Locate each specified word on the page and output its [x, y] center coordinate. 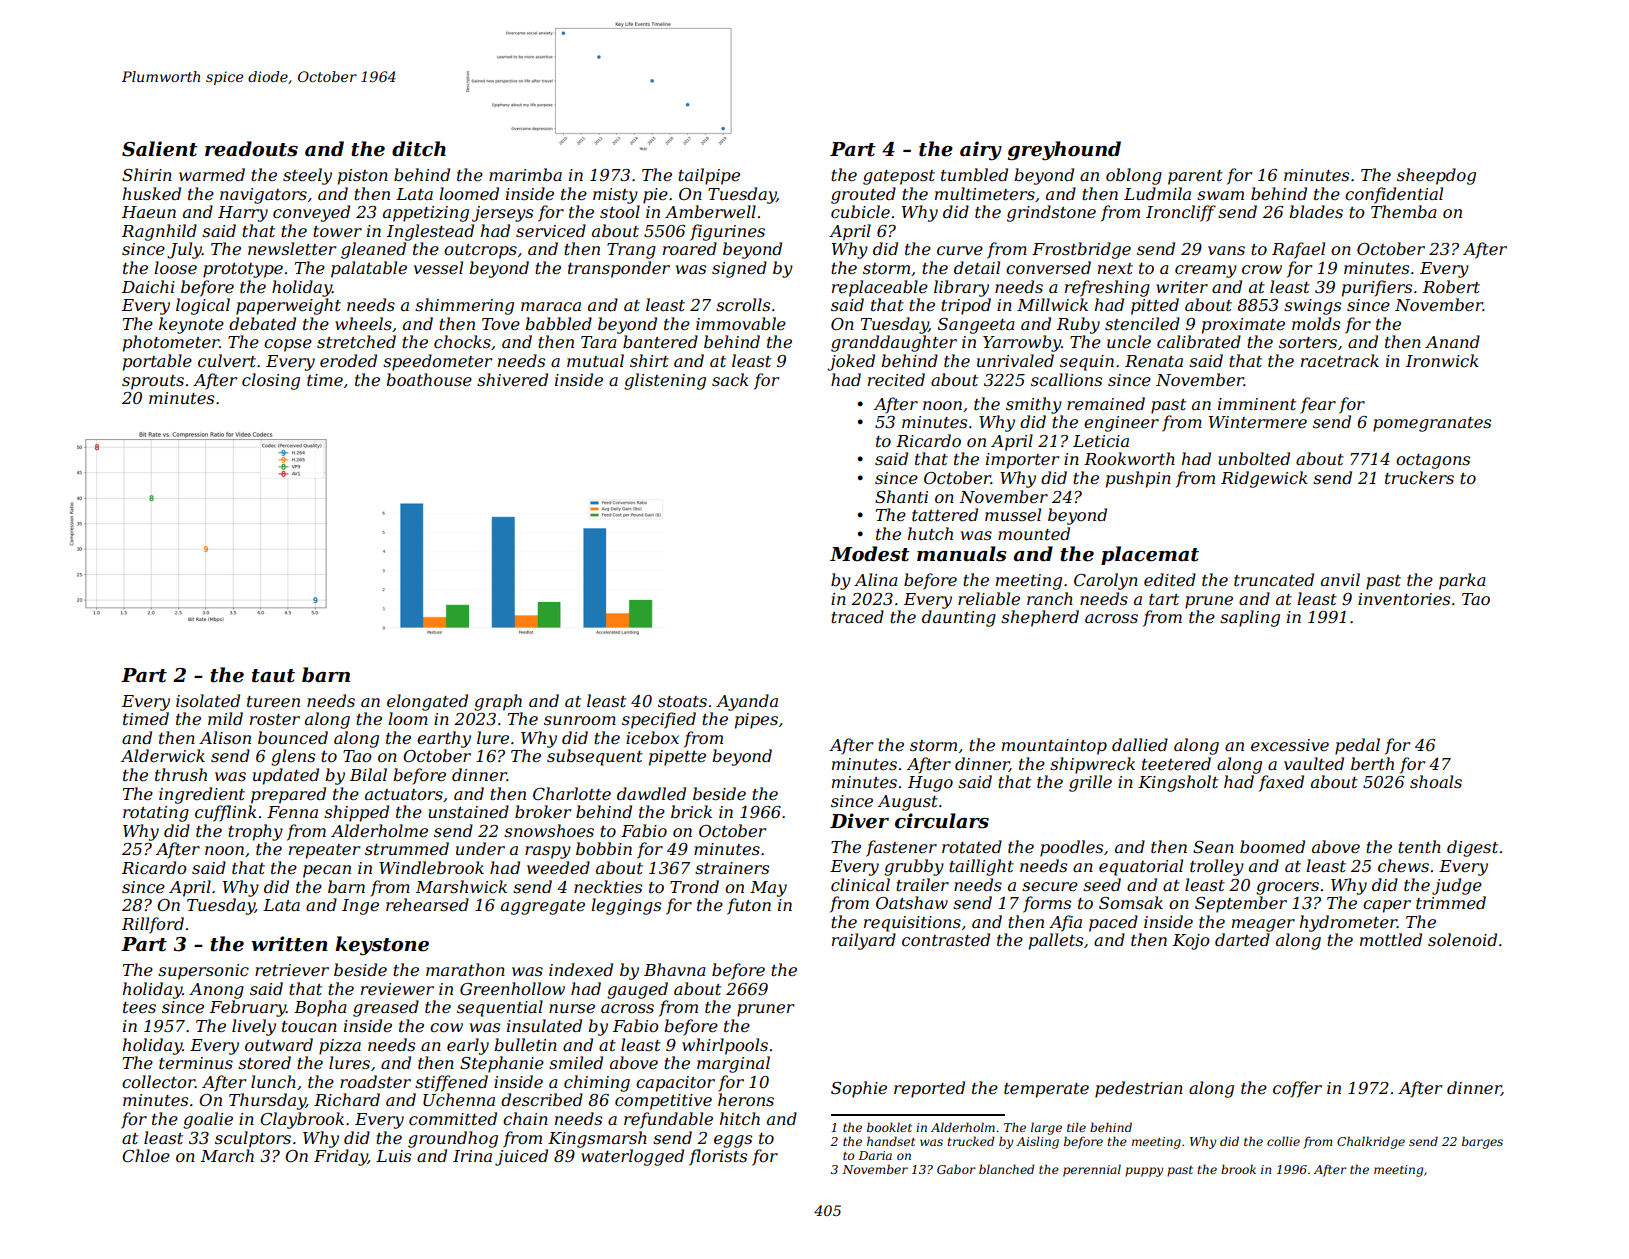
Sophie [859, 1089]
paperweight [288, 306]
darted [1242, 939]
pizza [340, 1047]
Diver [859, 821]
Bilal [368, 774]
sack [730, 379]
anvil [1340, 579]
